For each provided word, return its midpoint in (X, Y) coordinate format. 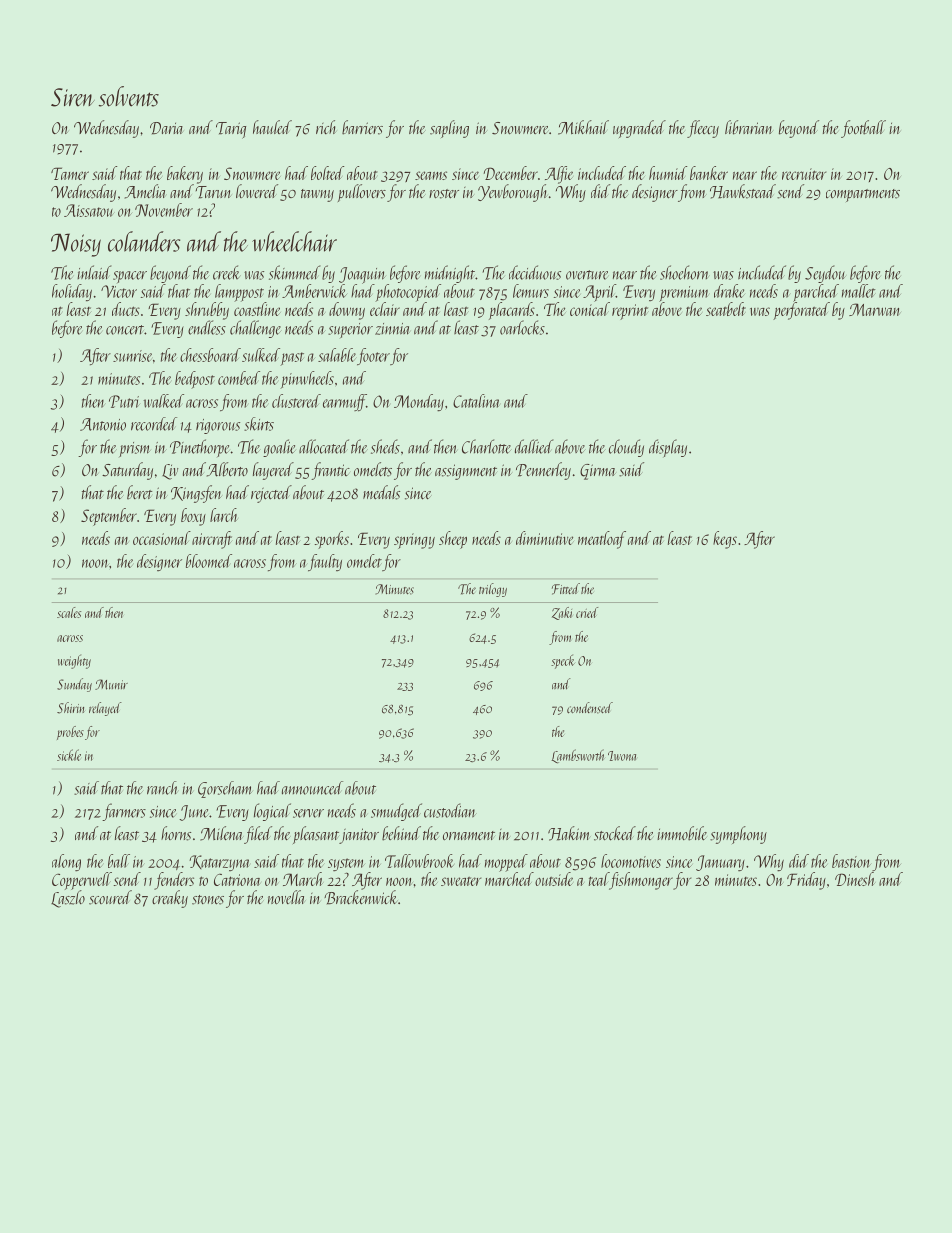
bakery (185, 175)
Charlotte (486, 446)
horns (176, 833)
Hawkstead (743, 191)
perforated (801, 311)
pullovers (362, 193)
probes (70, 733)
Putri (124, 401)
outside (554, 879)
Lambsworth (577, 756)
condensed (590, 708)
